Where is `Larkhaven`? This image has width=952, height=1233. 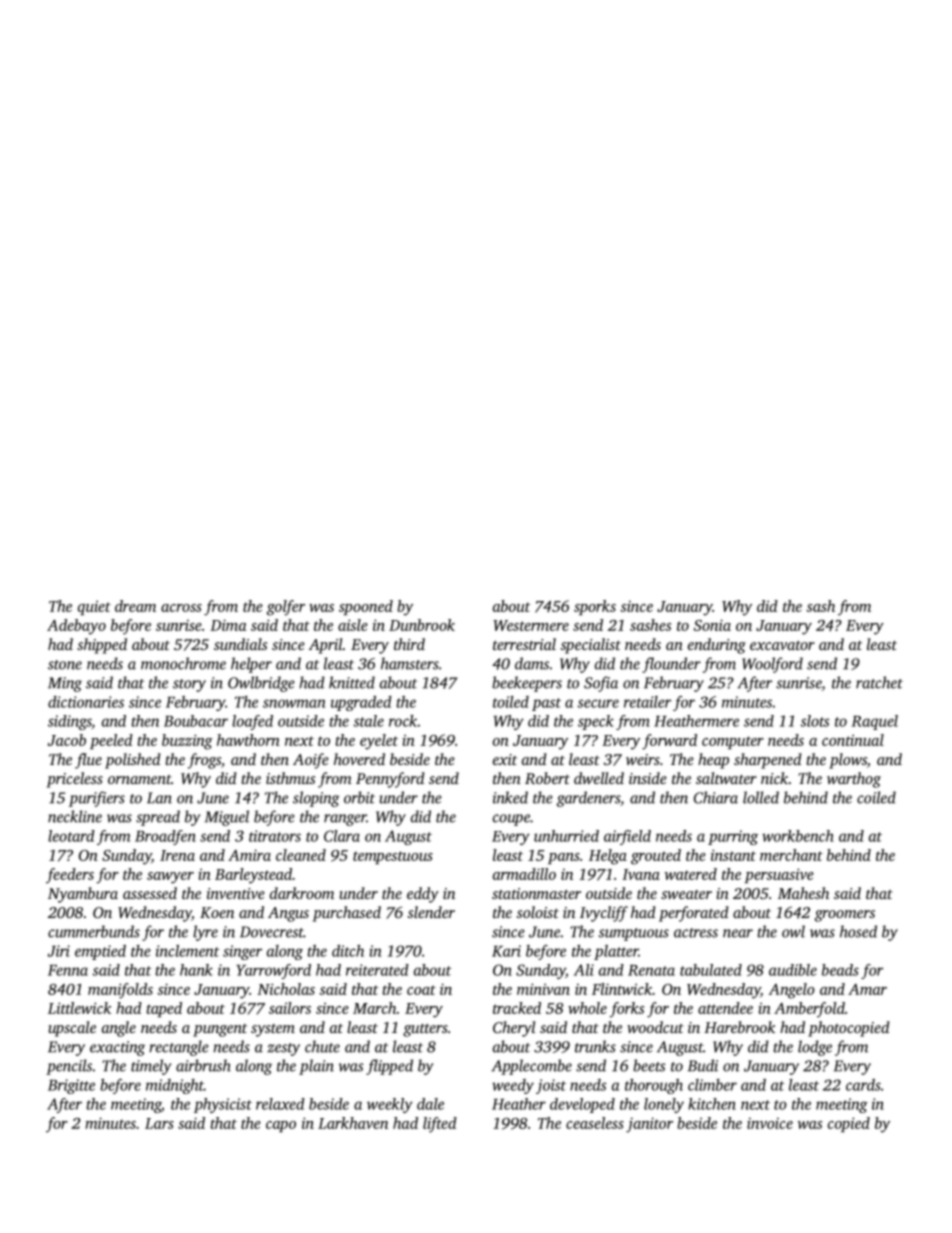
Larkhaven is located at coordinates (353, 1123).
